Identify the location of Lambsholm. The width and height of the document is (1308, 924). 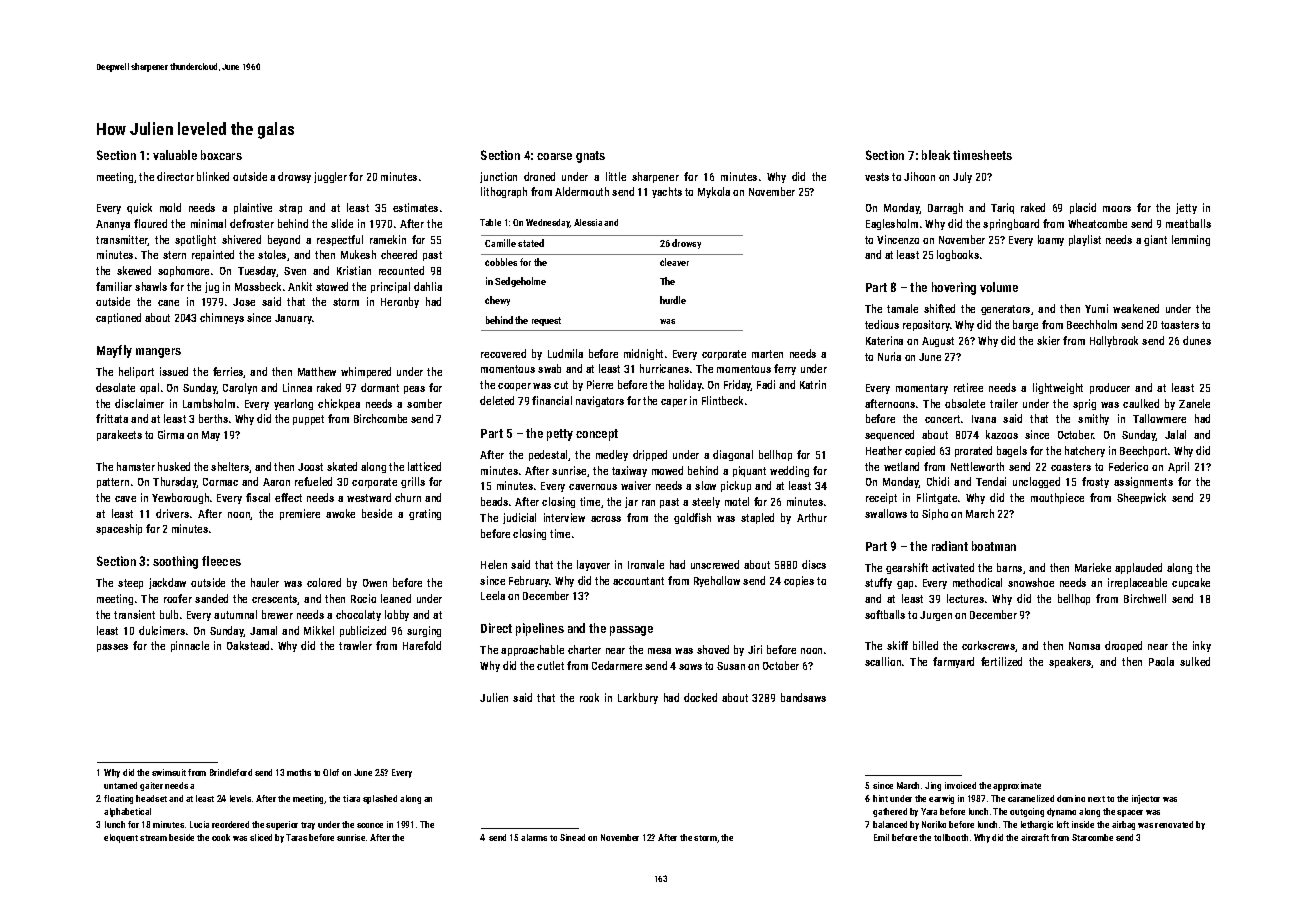
(209, 403).
